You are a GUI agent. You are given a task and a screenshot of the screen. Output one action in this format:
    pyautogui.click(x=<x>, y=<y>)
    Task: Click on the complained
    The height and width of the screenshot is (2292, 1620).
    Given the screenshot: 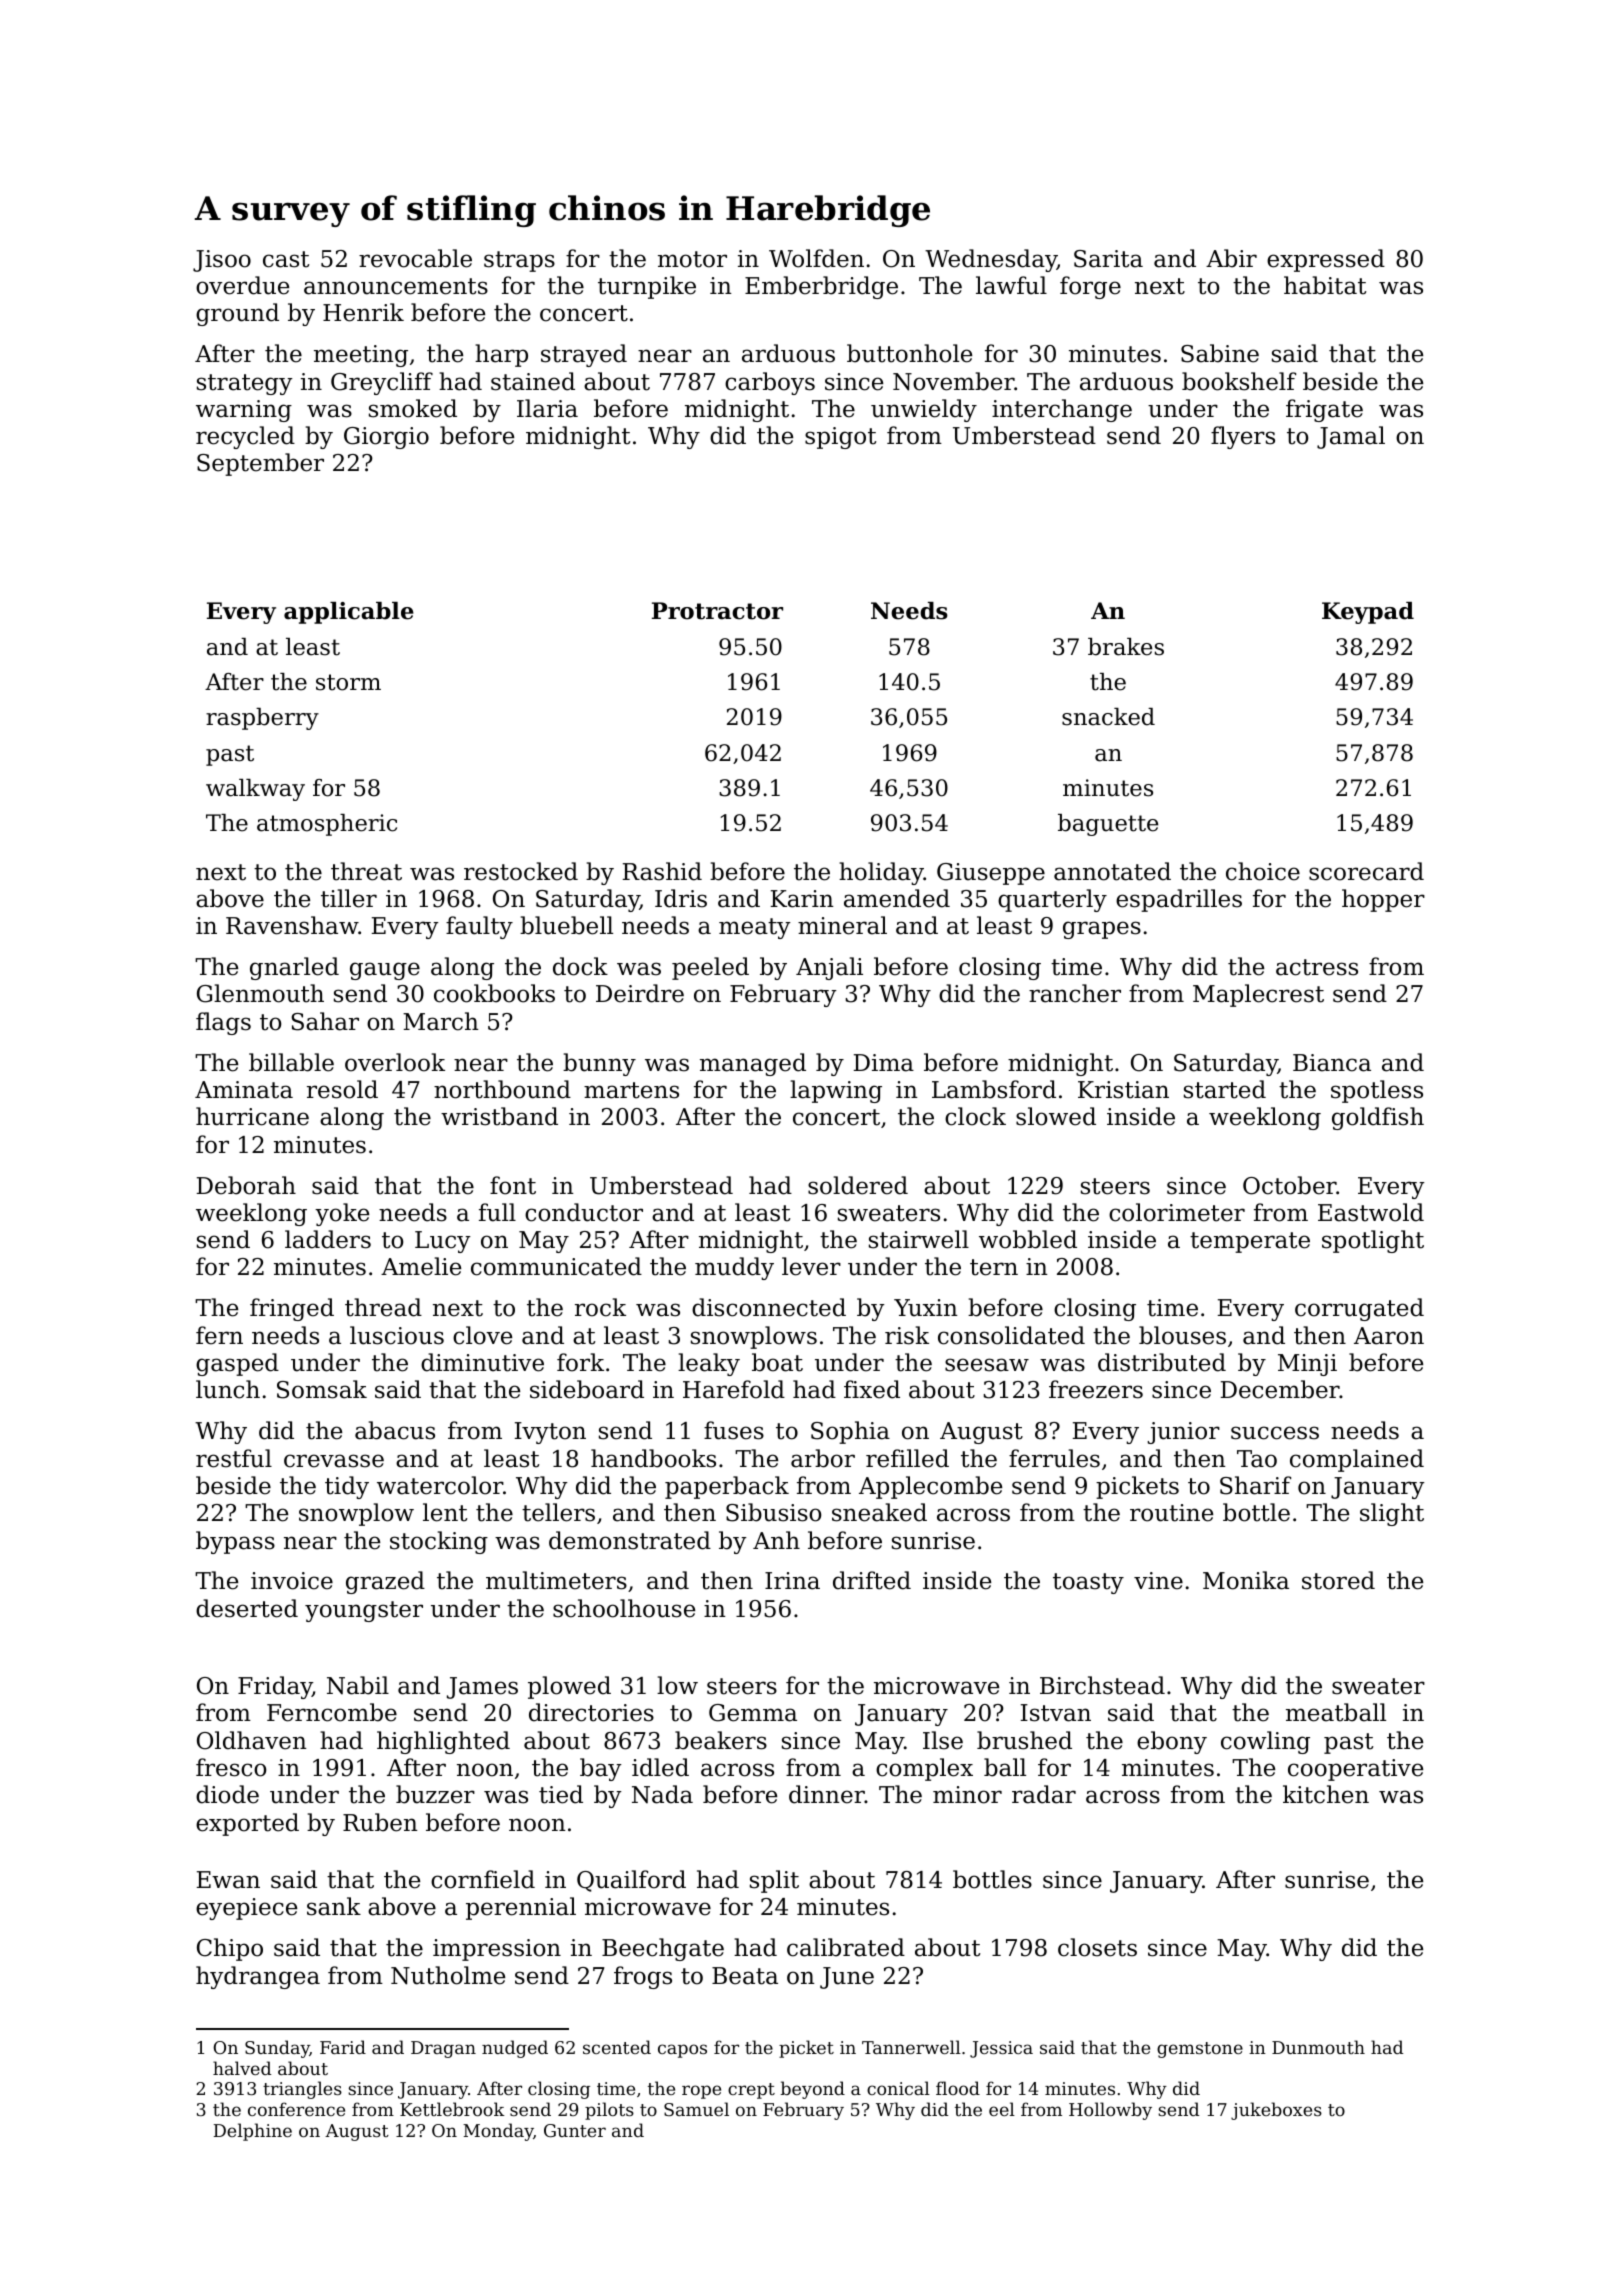 What is the action you would take?
    pyautogui.click(x=1357, y=1460)
